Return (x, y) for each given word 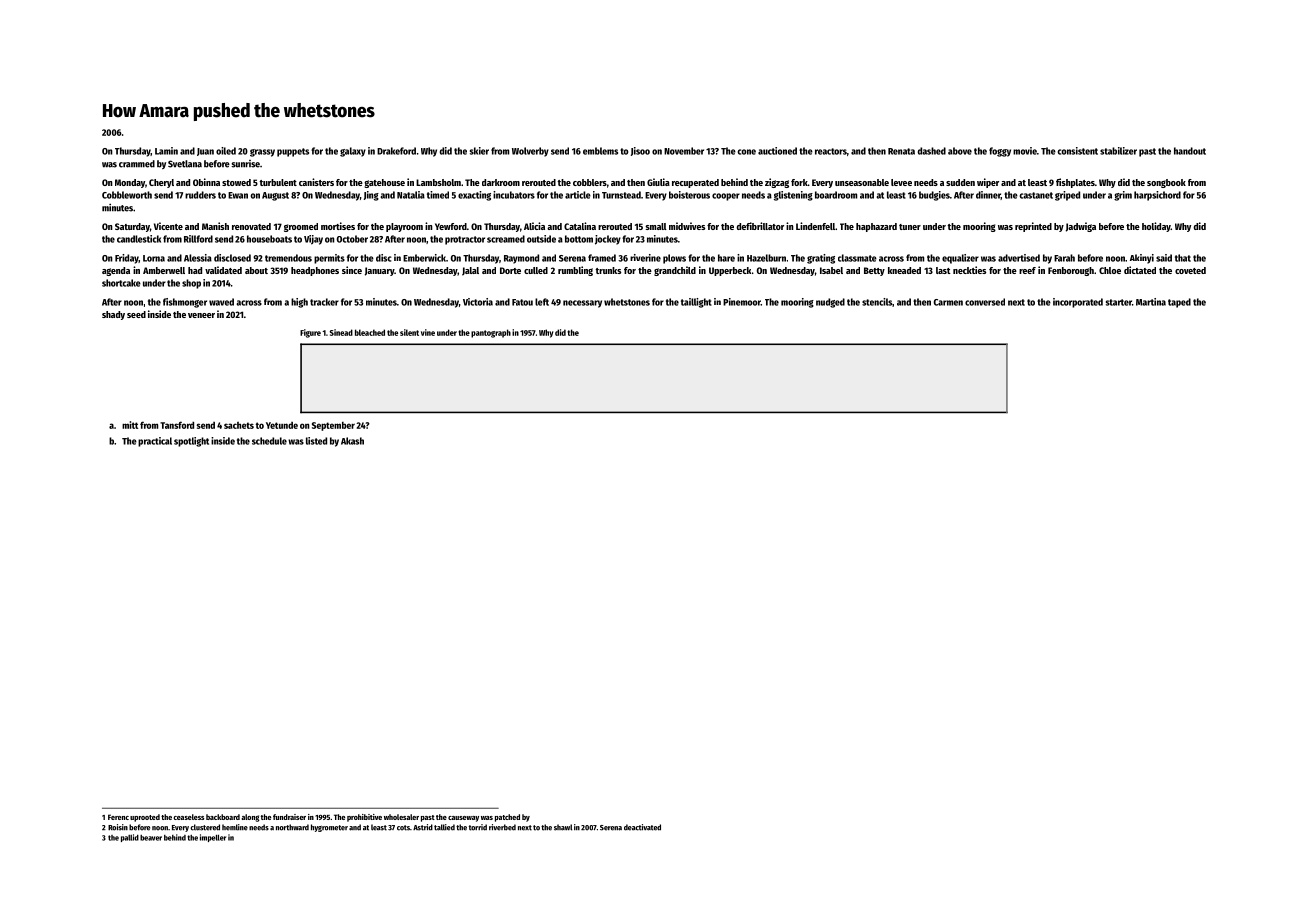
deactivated (642, 827)
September (333, 426)
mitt (130, 425)
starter (1119, 302)
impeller (213, 838)
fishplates (1075, 183)
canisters (316, 182)
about (256, 270)
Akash (352, 441)
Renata (901, 151)
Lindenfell (815, 226)
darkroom (501, 182)
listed (316, 441)
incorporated (1078, 303)
